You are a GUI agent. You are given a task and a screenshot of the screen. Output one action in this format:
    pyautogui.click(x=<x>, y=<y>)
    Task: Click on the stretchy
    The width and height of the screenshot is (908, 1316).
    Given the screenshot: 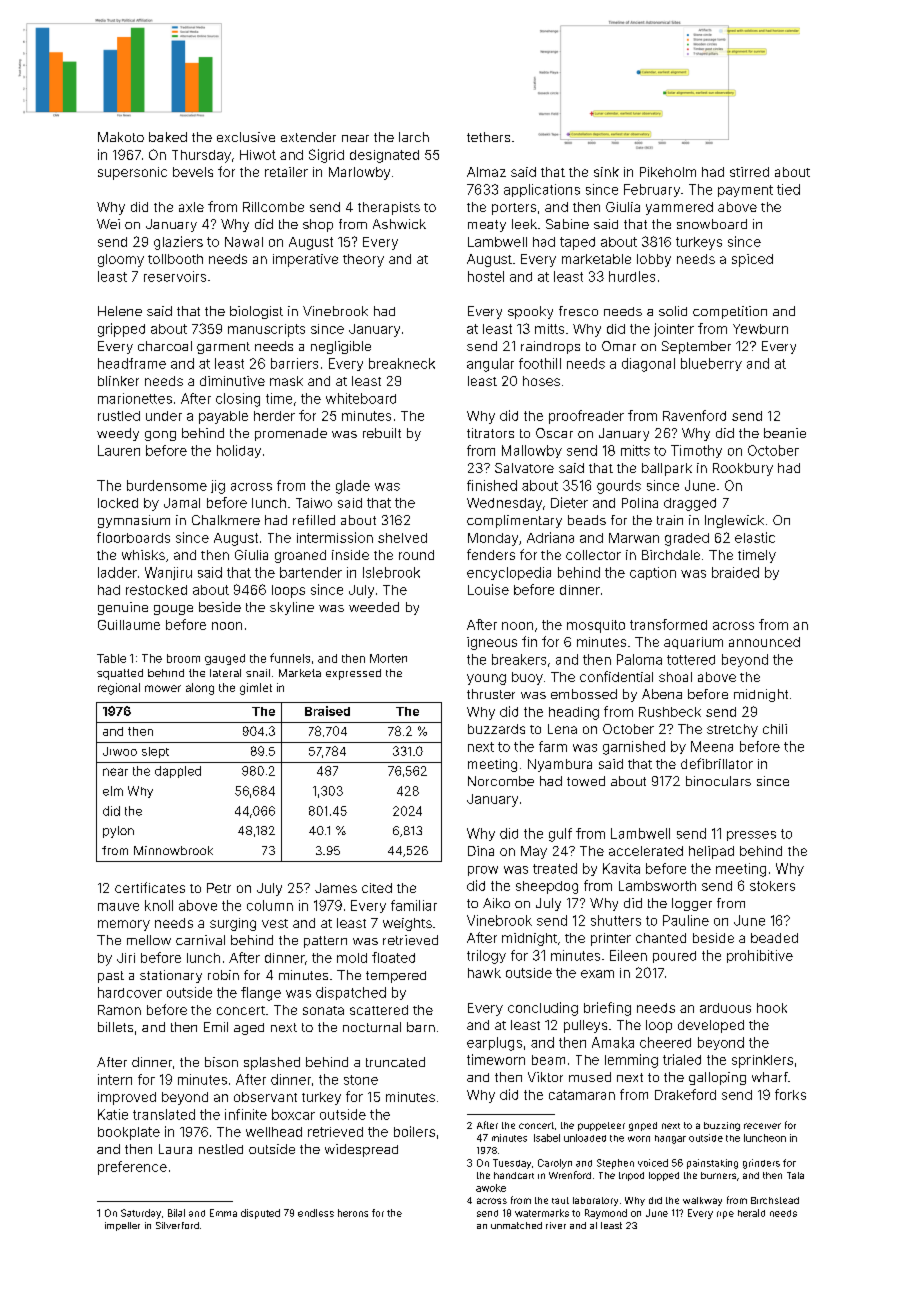 What is the action you would take?
    pyautogui.click(x=732, y=730)
